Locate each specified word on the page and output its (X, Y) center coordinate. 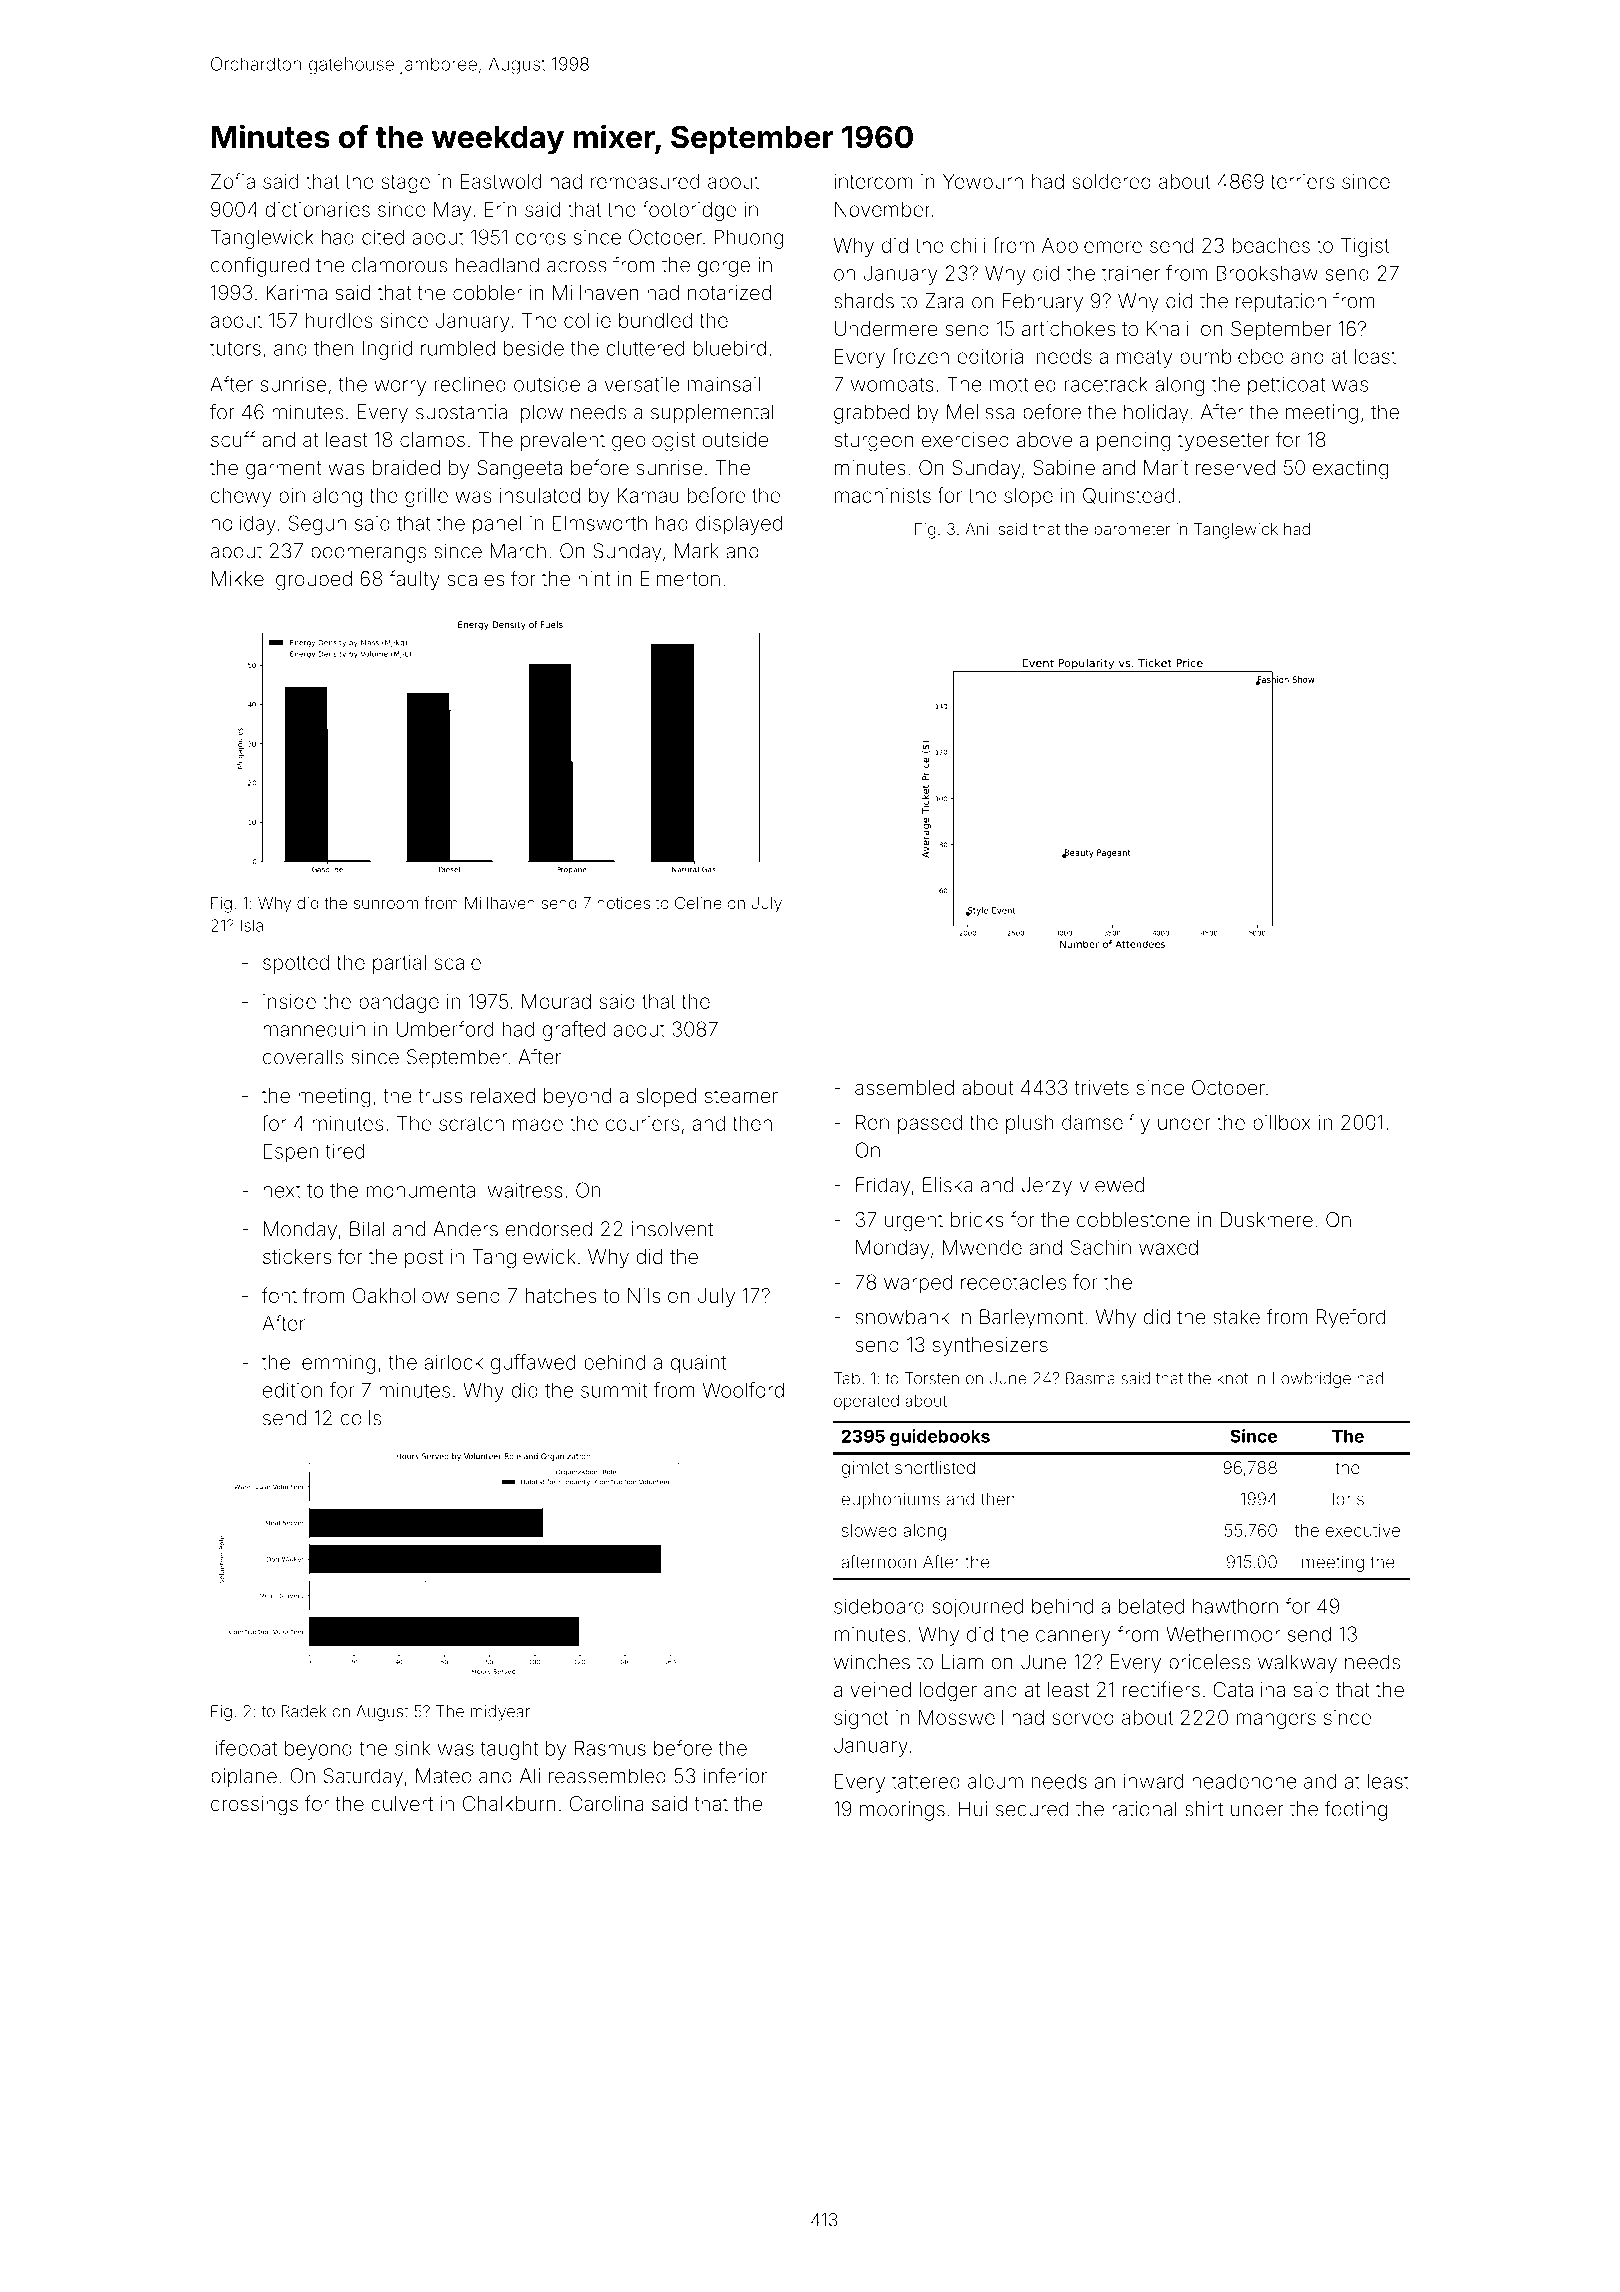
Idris (1348, 1499)
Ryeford (1351, 1318)
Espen (291, 1153)
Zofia (233, 181)
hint (594, 578)
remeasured (645, 181)
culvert (402, 1803)
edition (293, 1390)
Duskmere (1267, 1219)
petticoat (1286, 386)
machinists (883, 495)
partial (399, 964)
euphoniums (891, 1500)
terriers (1302, 181)
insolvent (672, 1229)
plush (1030, 1124)
